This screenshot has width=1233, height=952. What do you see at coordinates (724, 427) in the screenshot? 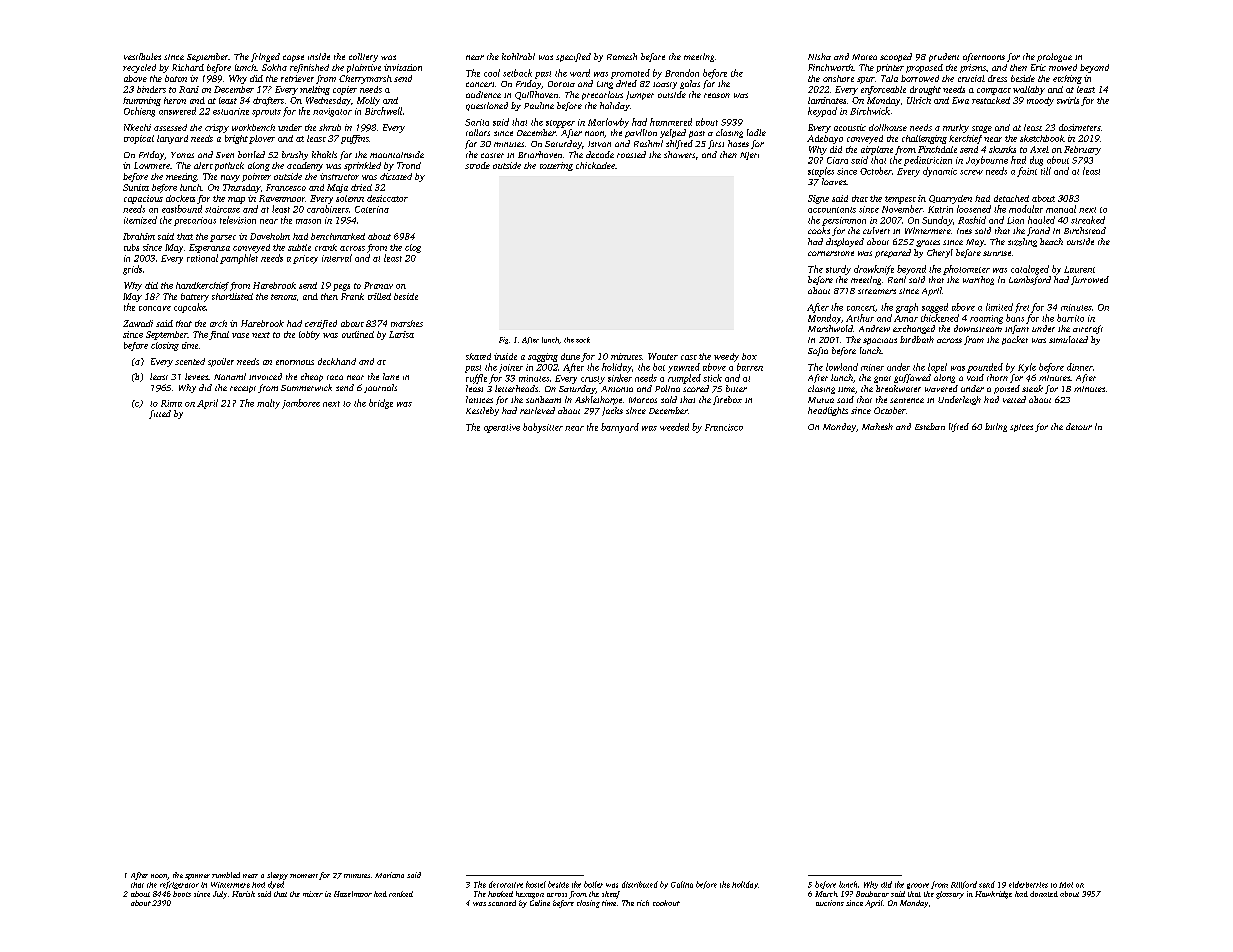
I see `Francisco` at bounding box center [724, 427].
